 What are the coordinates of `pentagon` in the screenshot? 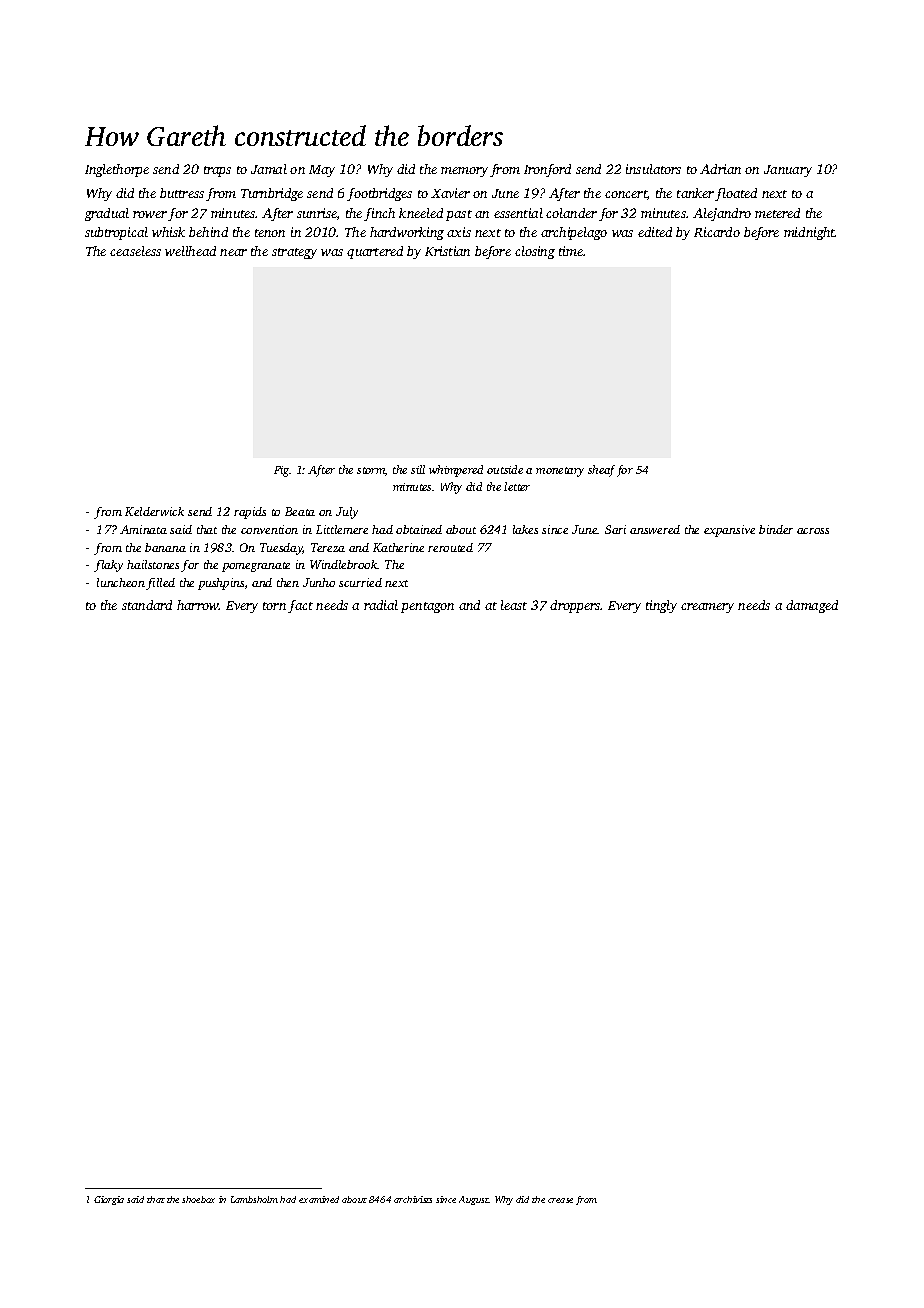 It's located at (427, 607).
